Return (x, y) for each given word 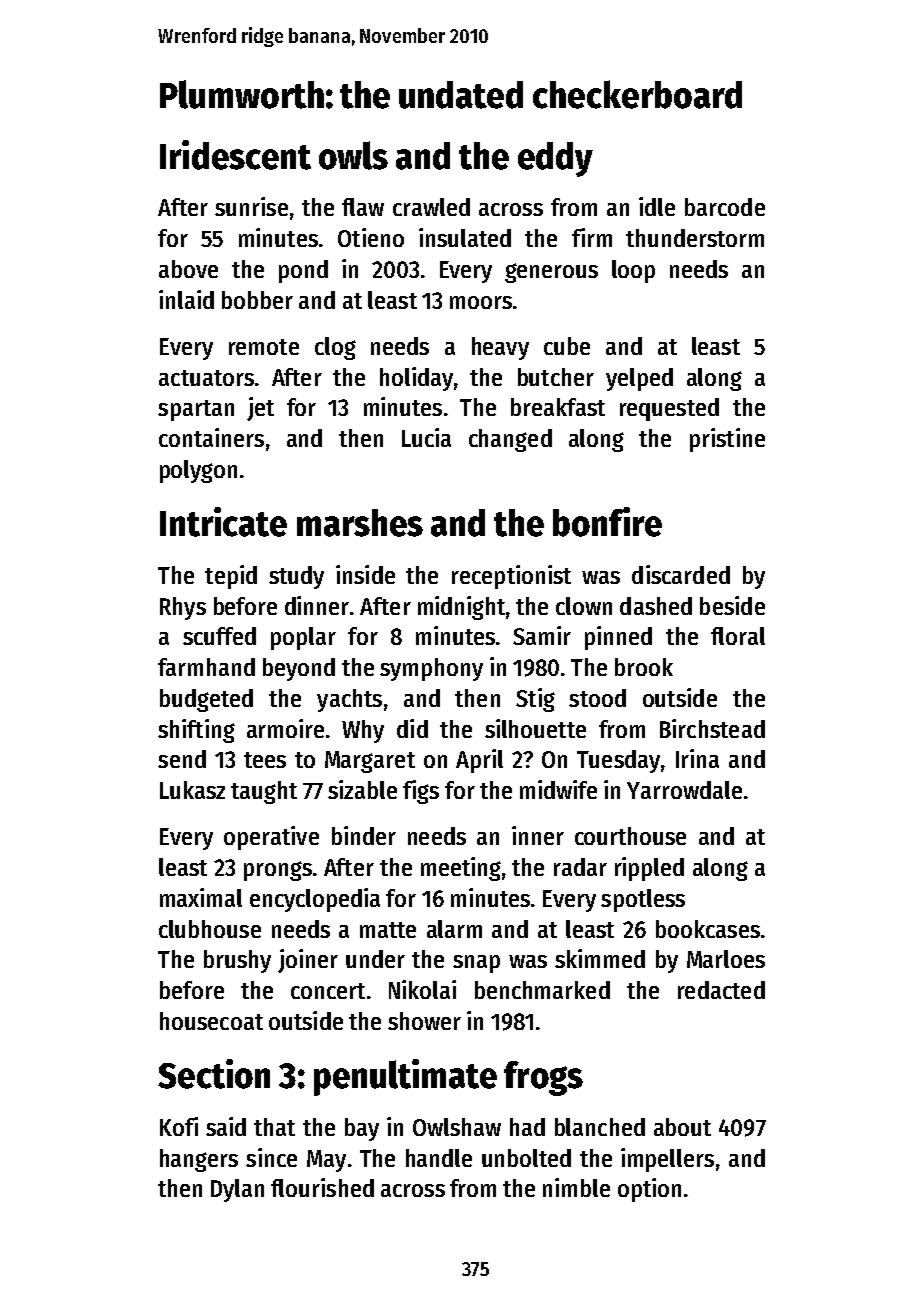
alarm (454, 929)
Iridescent (235, 155)
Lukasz (192, 790)
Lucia (426, 437)
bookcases (708, 929)
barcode (725, 207)
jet (260, 409)
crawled (431, 207)
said (226, 1126)
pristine (727, 440)
